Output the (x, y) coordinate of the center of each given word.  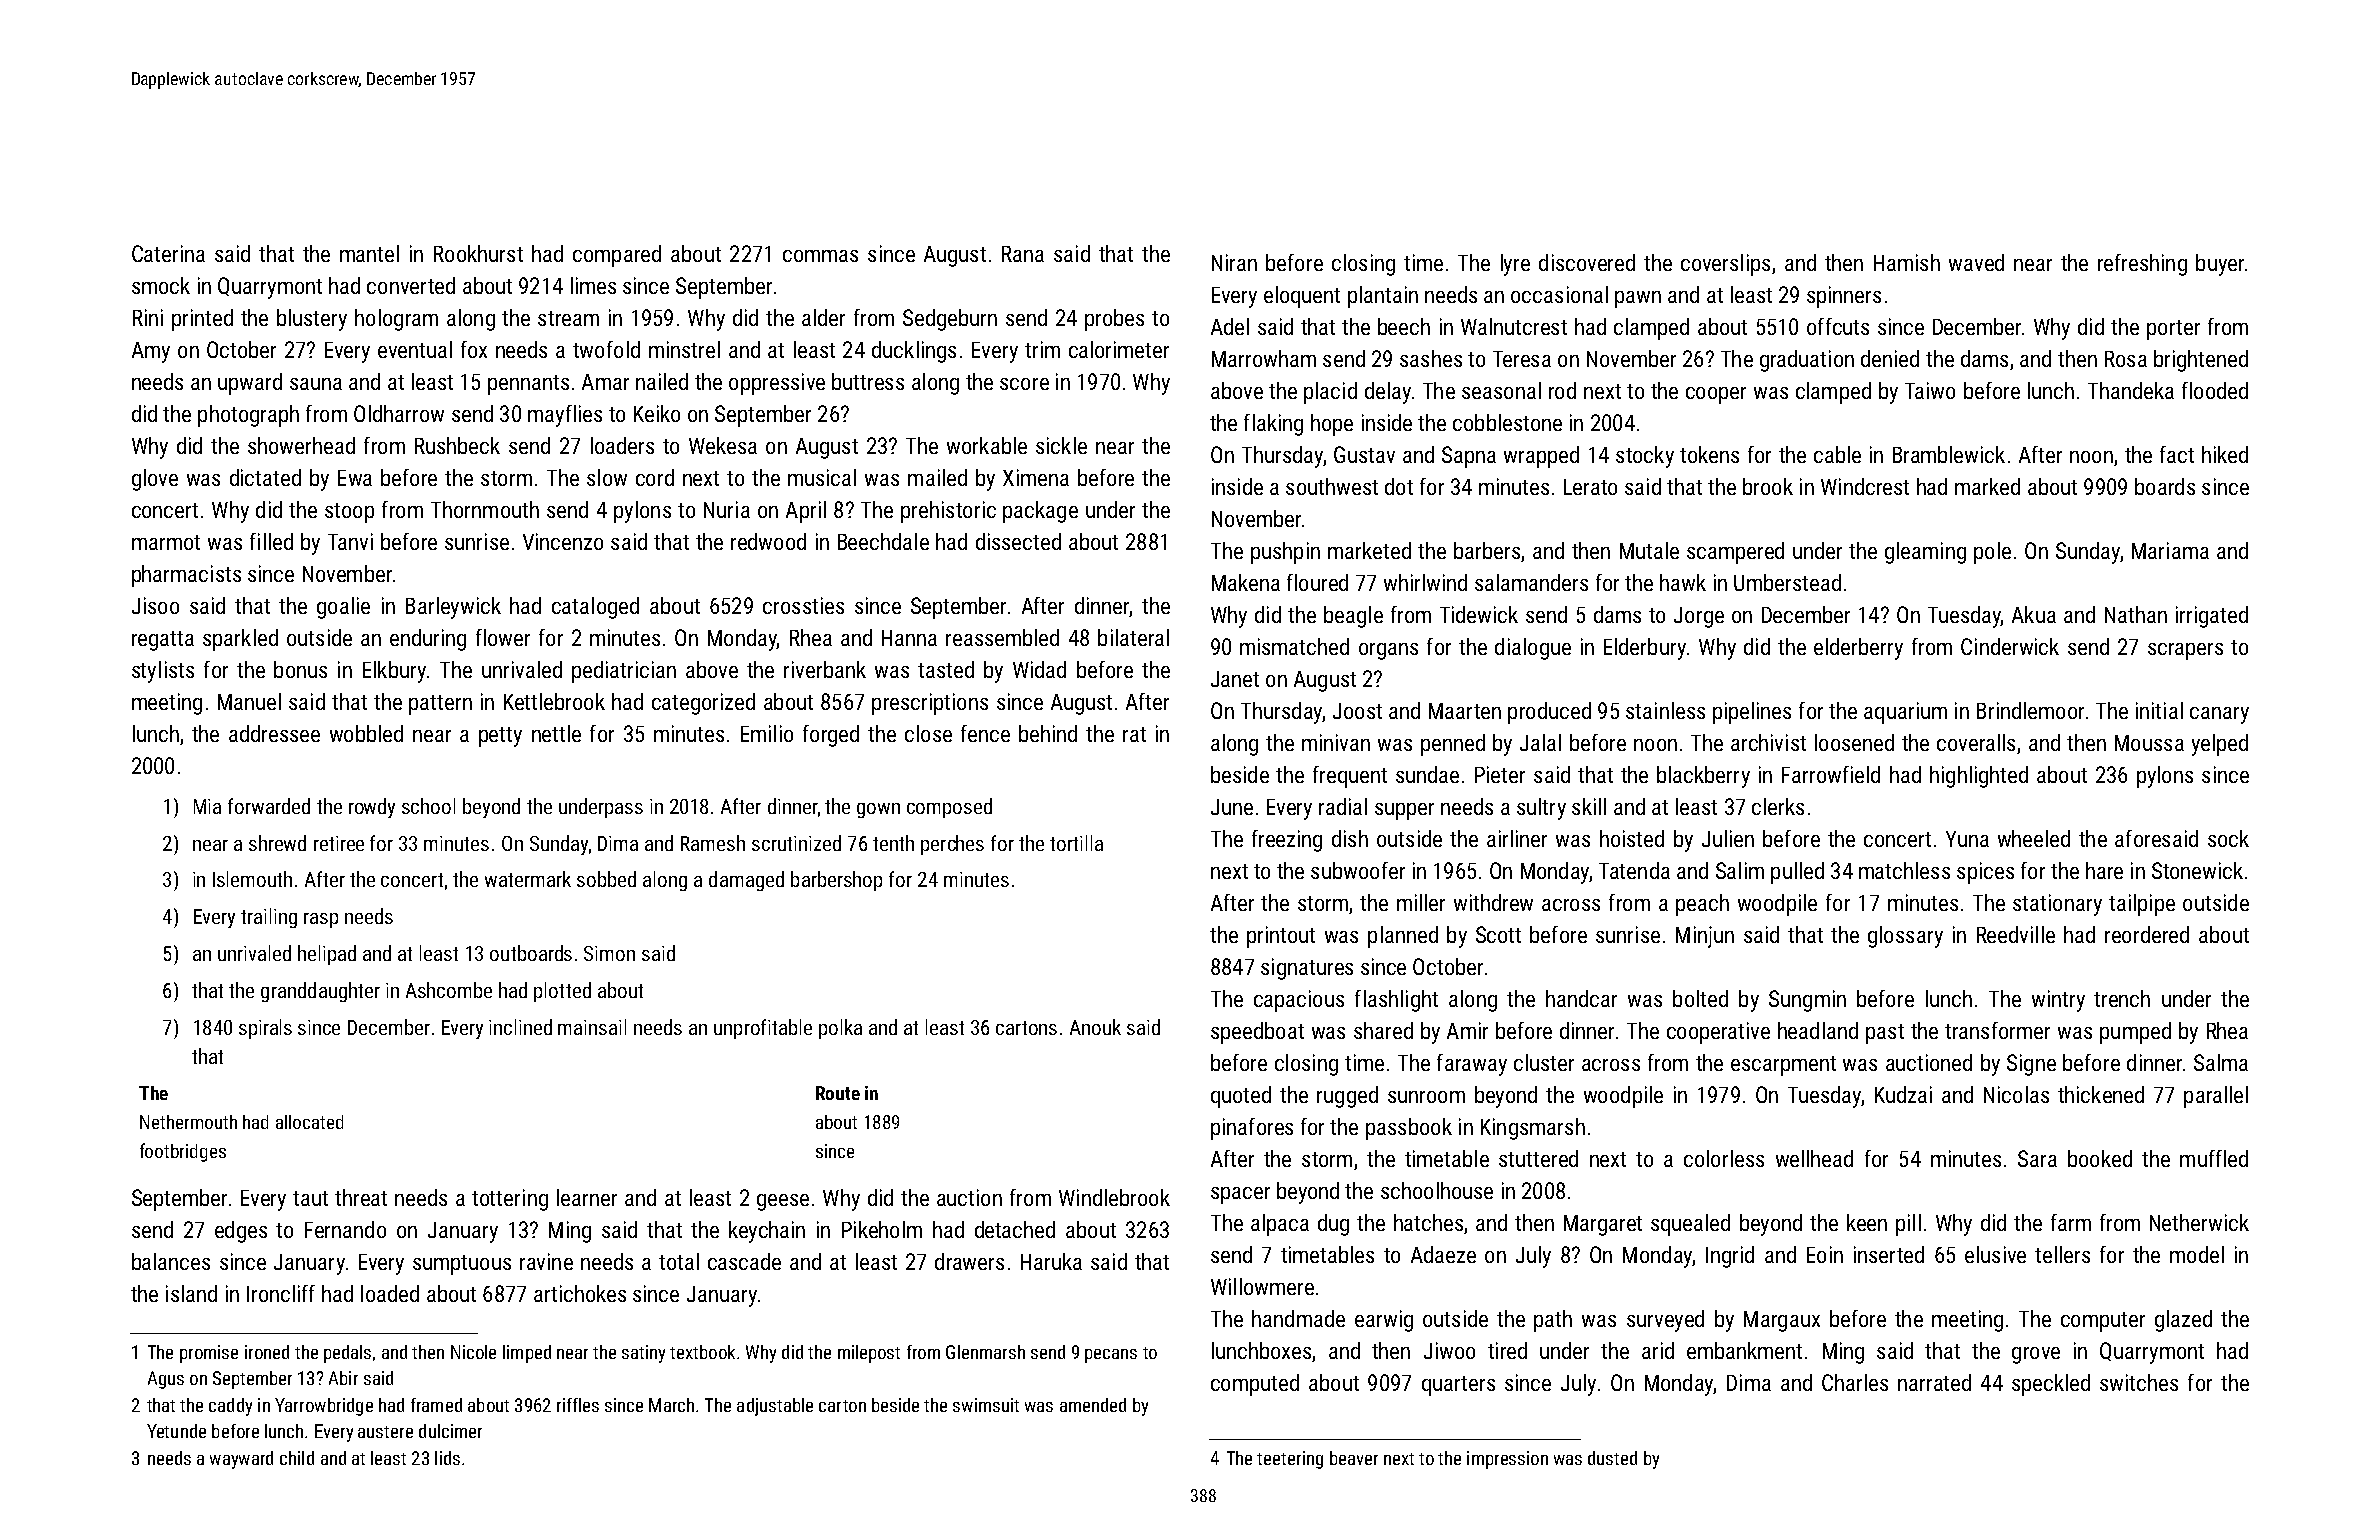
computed (1255, 1385)
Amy (151, 352)
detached (1015, 1229)
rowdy (372, 808)
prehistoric (948, 512)
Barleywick (453, 608)
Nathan (2136, 614)
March (671, 1405)
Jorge (1699, 617)
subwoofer (1358, 870)
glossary (1905, 937)
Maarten (1465, 711)
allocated (309, 1122)
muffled (2214, 1158)
